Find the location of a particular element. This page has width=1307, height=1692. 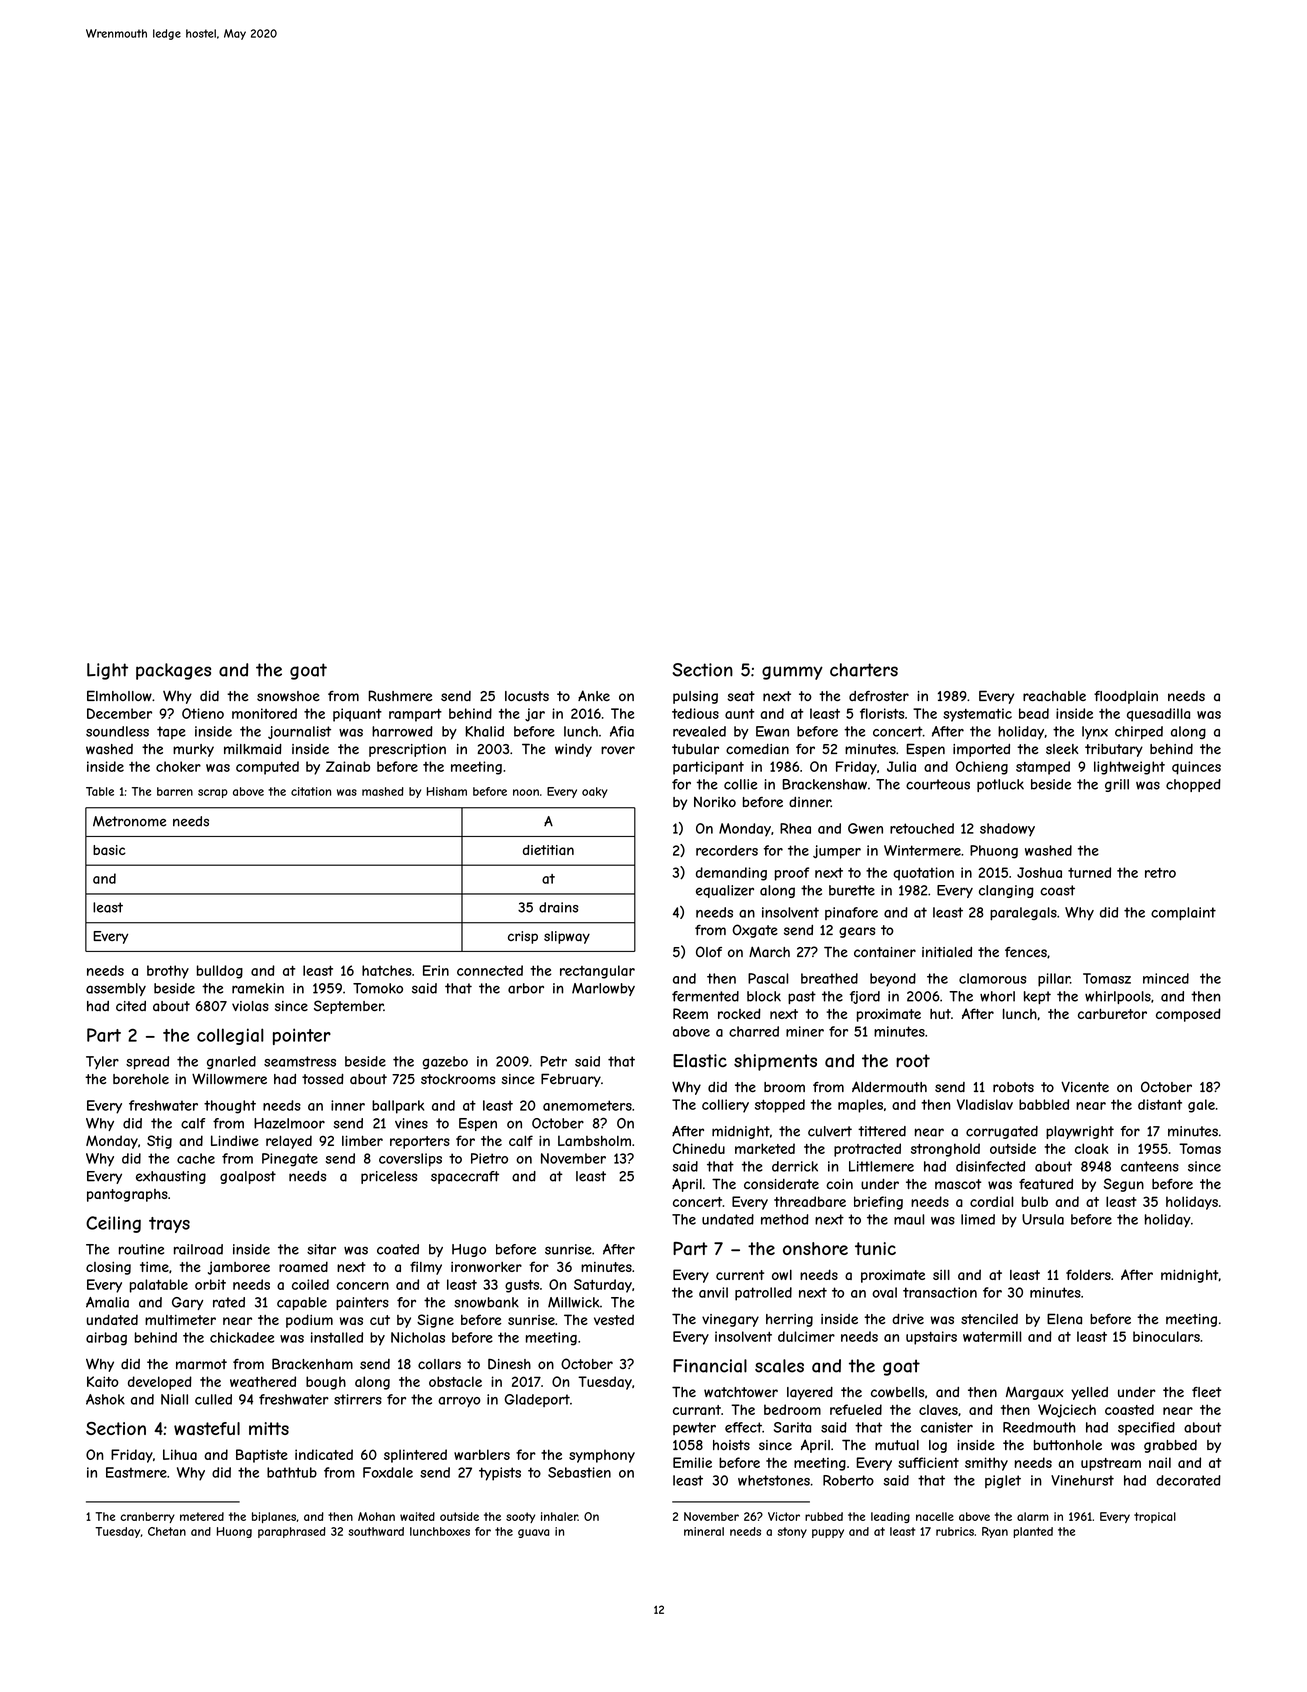

carburetor is located at coordinates (1112, 1013).
